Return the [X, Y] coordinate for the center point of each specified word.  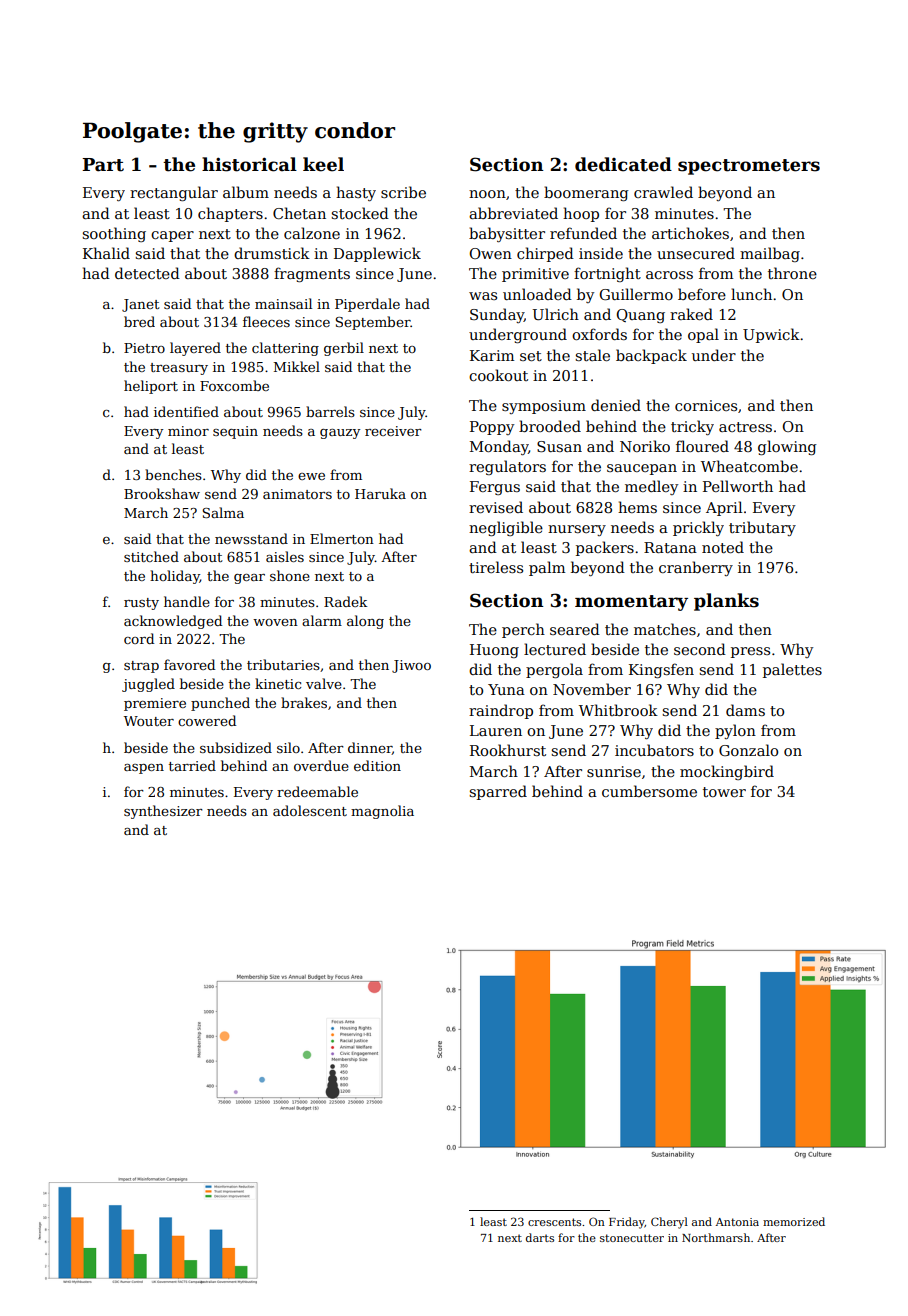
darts [540, 1237]
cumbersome [649, 791]
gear [249, 579]
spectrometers [749, 167]
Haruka [380, 493]
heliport [151, 387]
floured [702, 446]
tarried [192, 765]
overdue [321, 765]
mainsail [283, 303]
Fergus [495, 488]
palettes [792, 670]
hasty [356, 193]
